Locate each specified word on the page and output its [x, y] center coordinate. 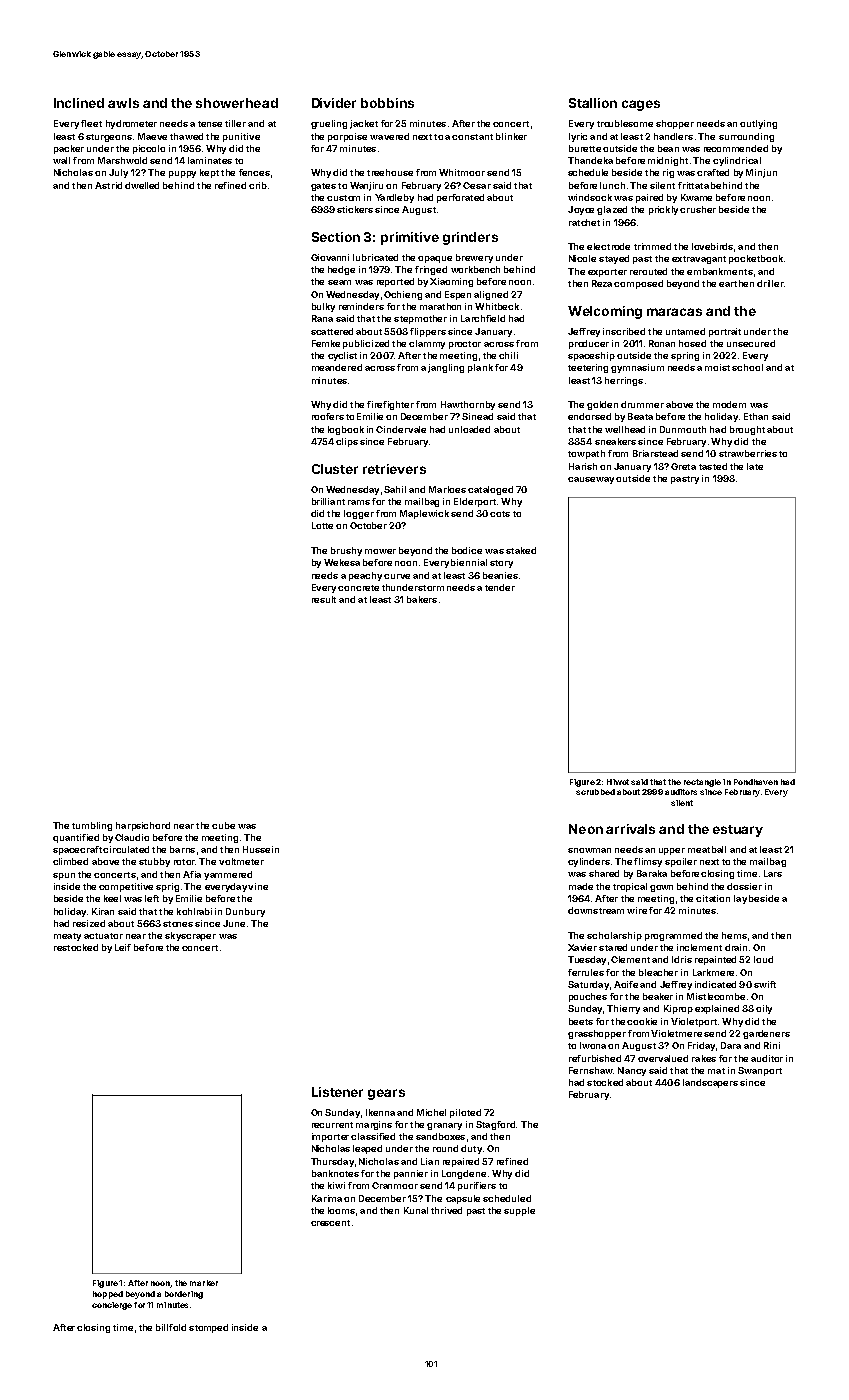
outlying [758, 124]
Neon [586, 829]
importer [330, 1137]
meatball [707, 849]
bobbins [387, 103]
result [324, 599]
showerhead [237, 103]
